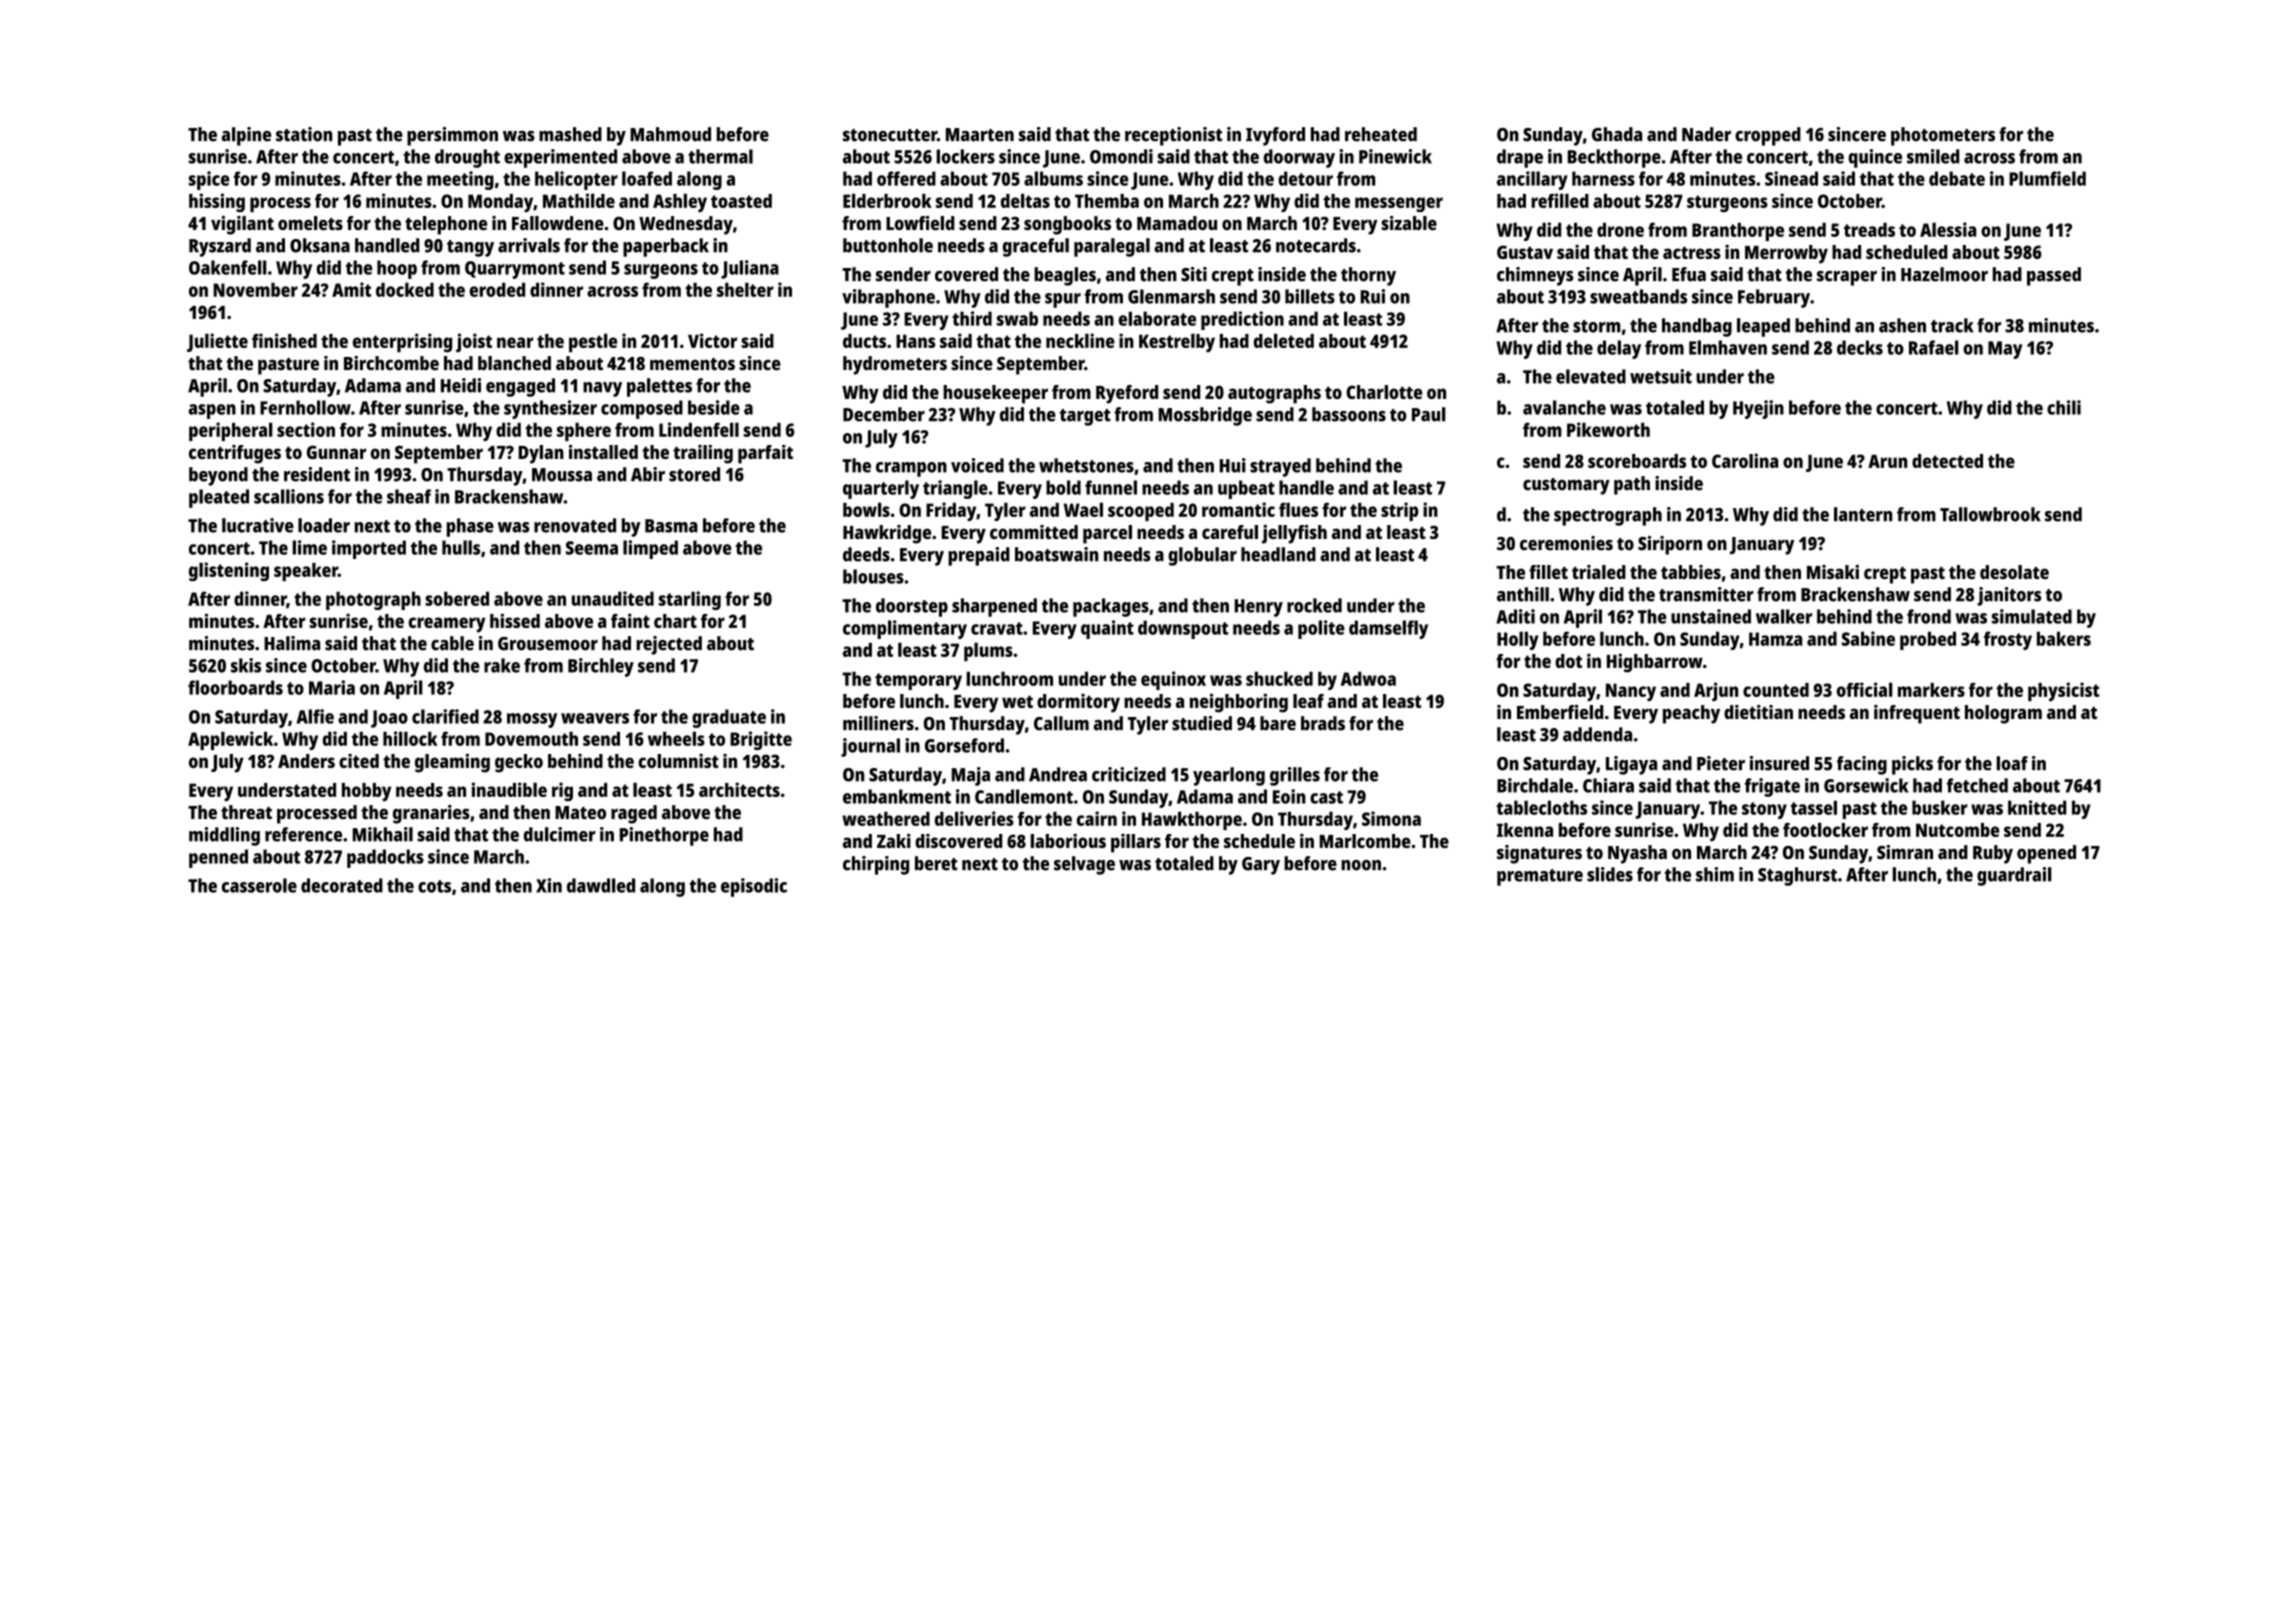 This page has width=2292, height=1620. I want to click on Gary, so click(1261, 866).
